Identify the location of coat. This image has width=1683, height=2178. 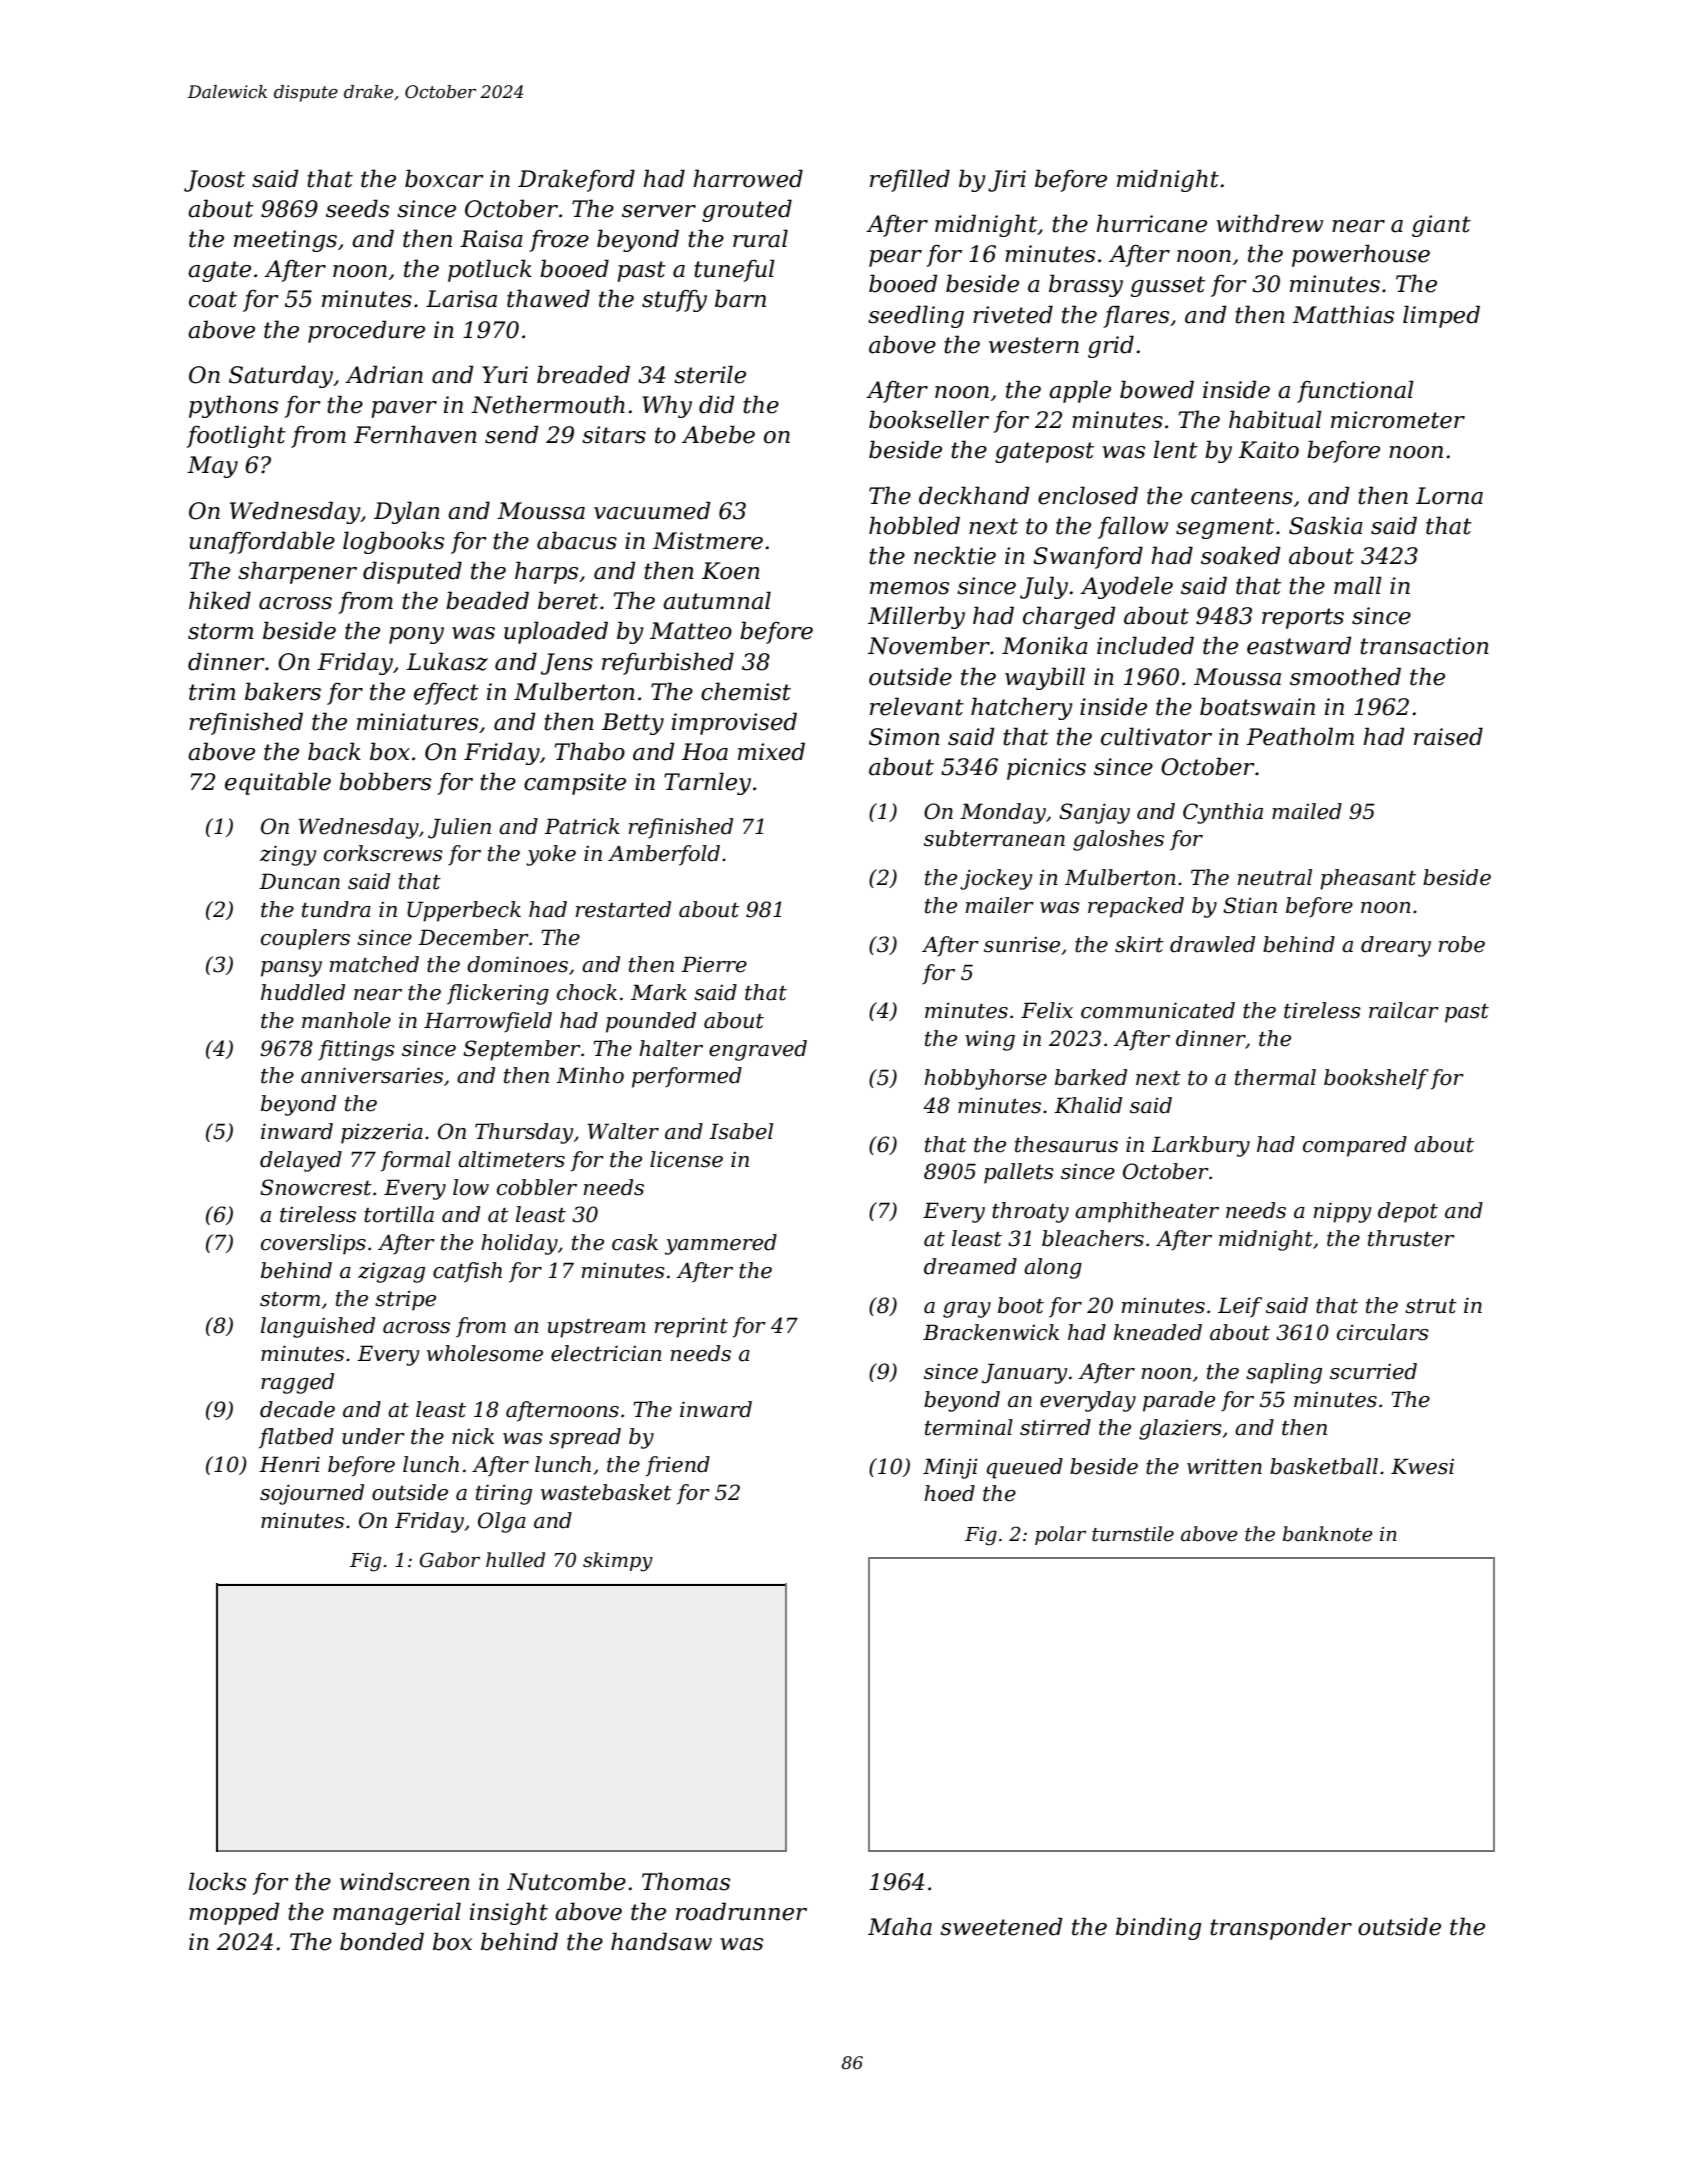
(213, 299).
